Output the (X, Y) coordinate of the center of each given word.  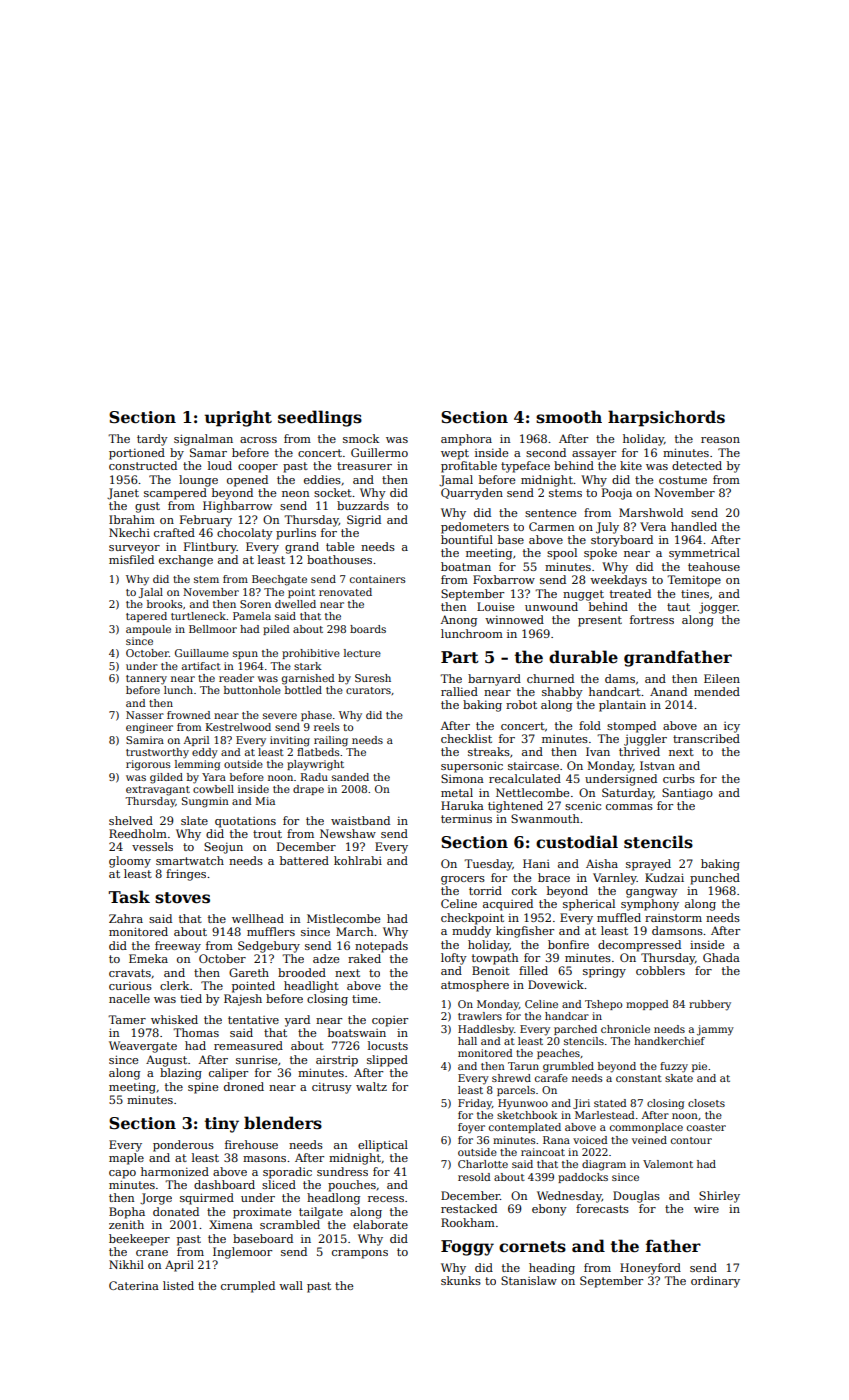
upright (238, 418)
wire (706, 1209)
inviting (290, 741)
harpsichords (666, 418)
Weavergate (143, 1047)
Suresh (373, 678)
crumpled (248, 1287)
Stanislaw (529, 1280)
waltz (371, 1086)
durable (583, 657)
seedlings (320, 418)
